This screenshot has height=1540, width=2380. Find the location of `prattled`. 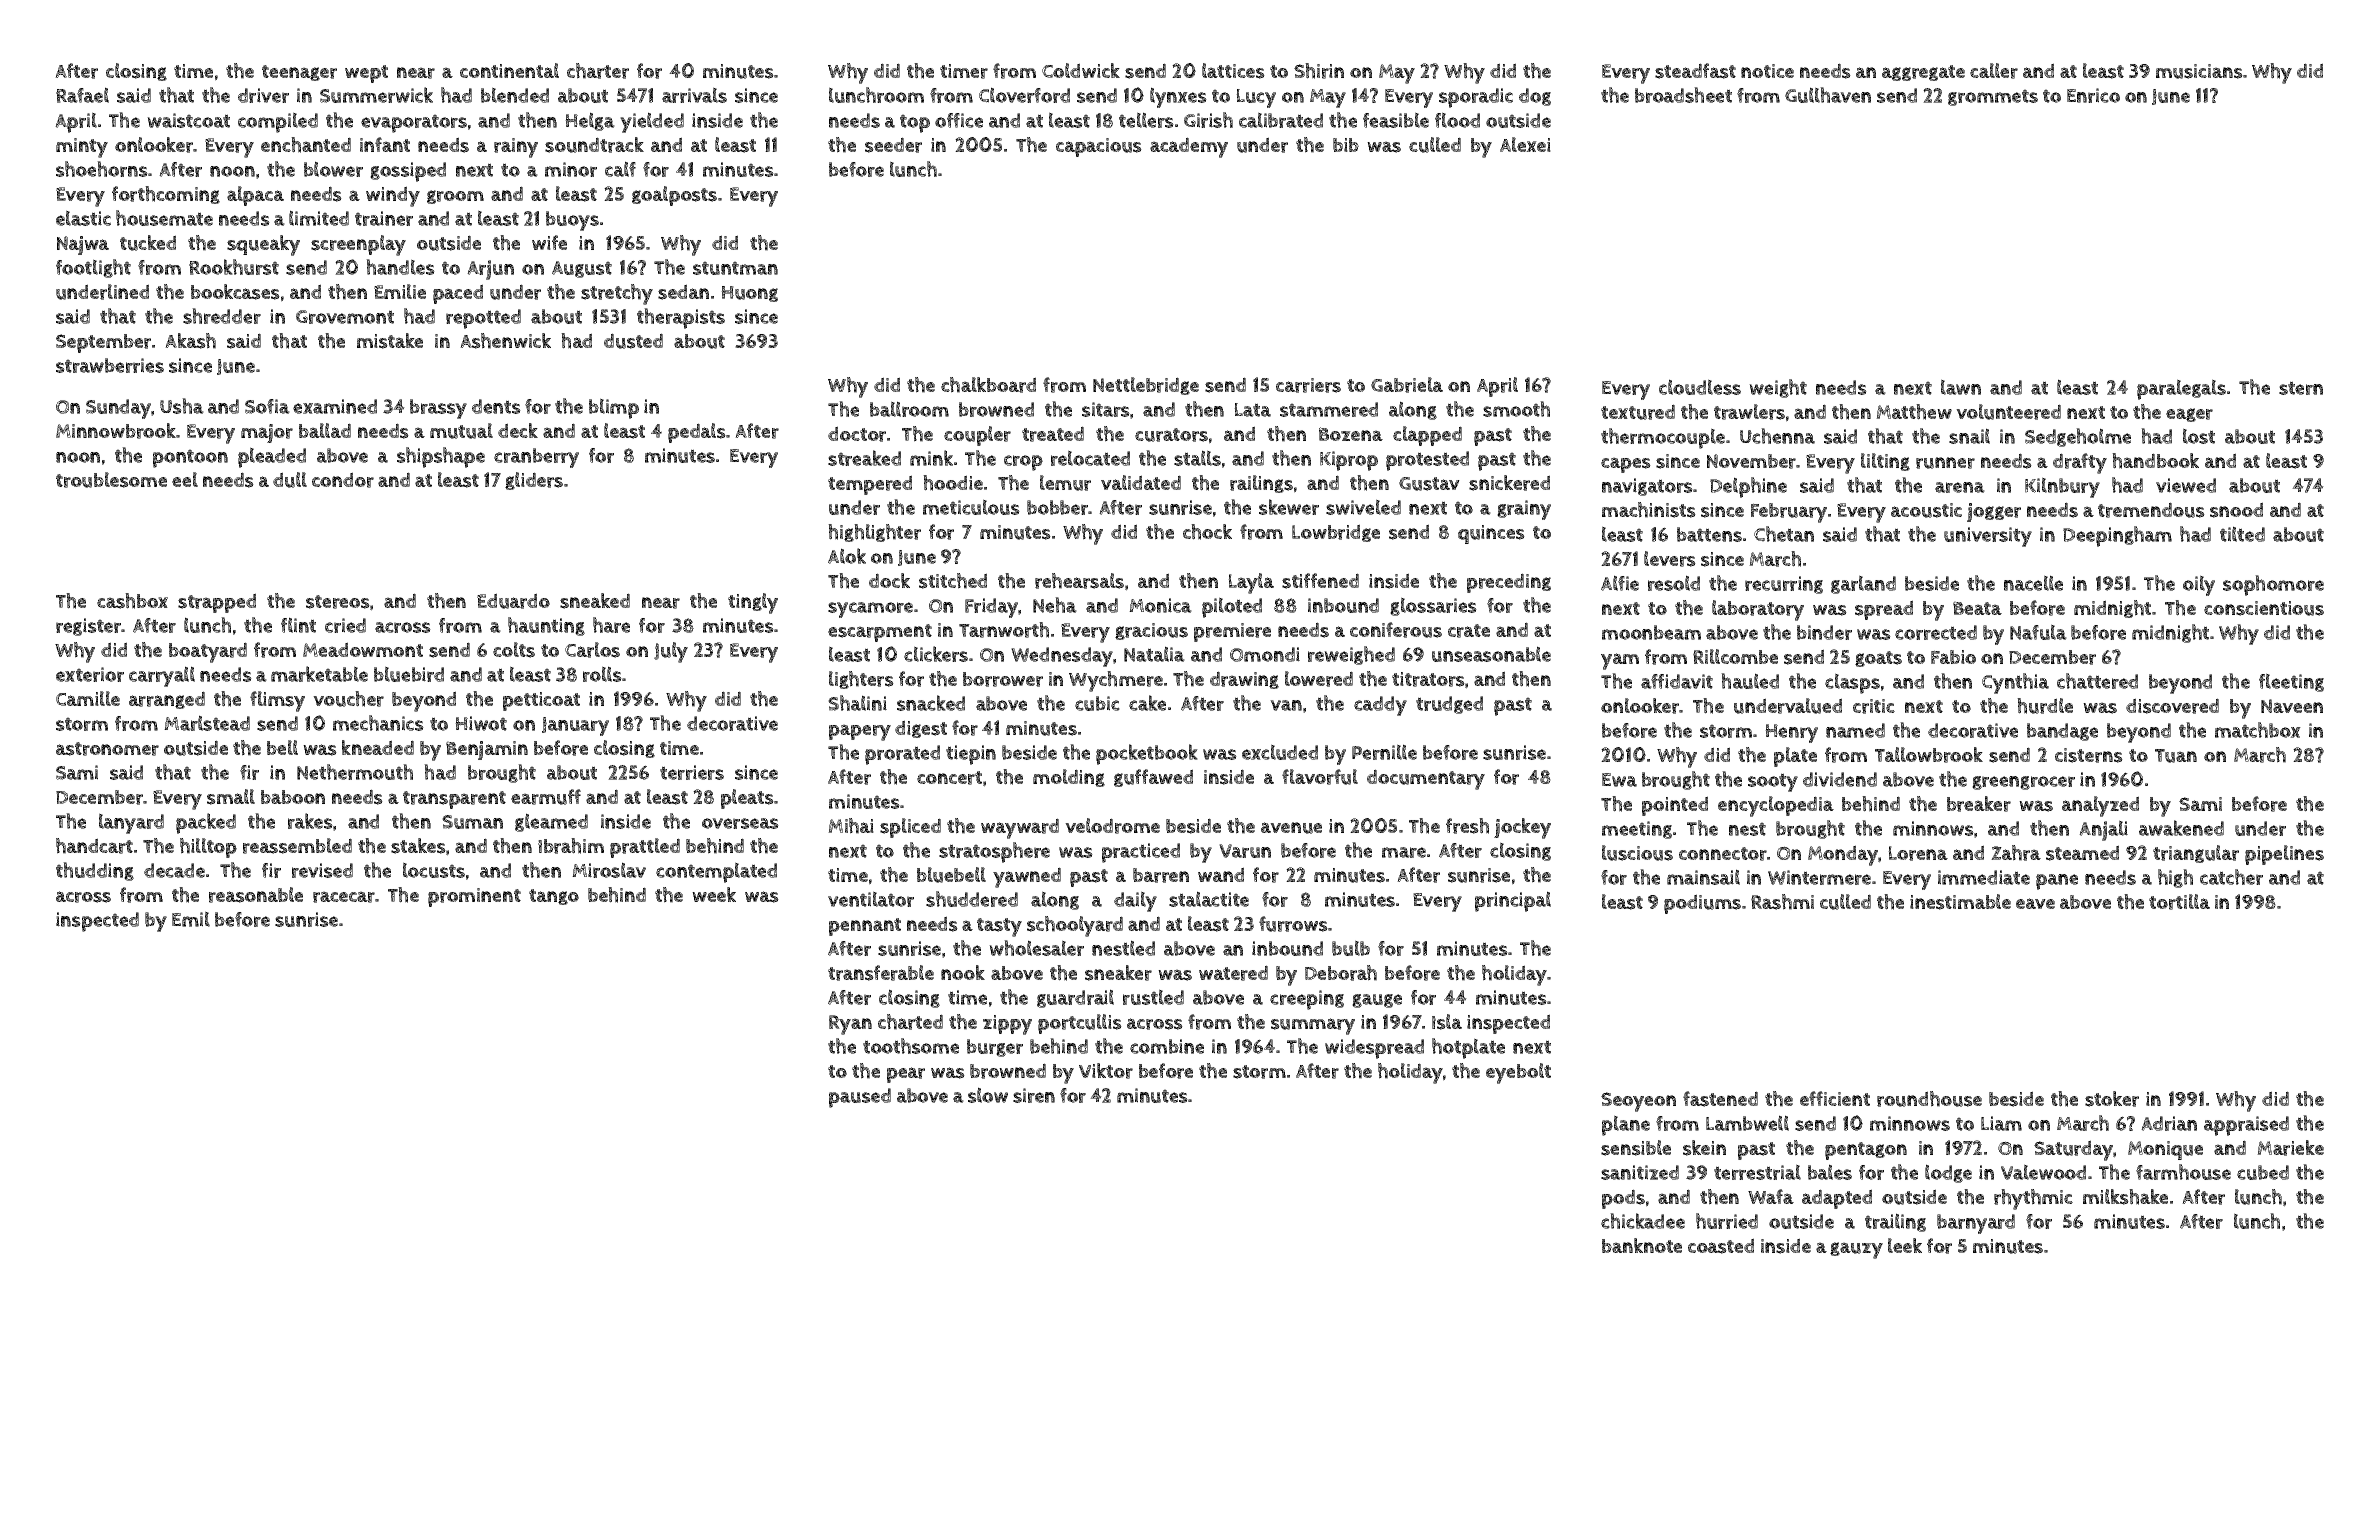

prattled is located at coordinates (645, 848).
